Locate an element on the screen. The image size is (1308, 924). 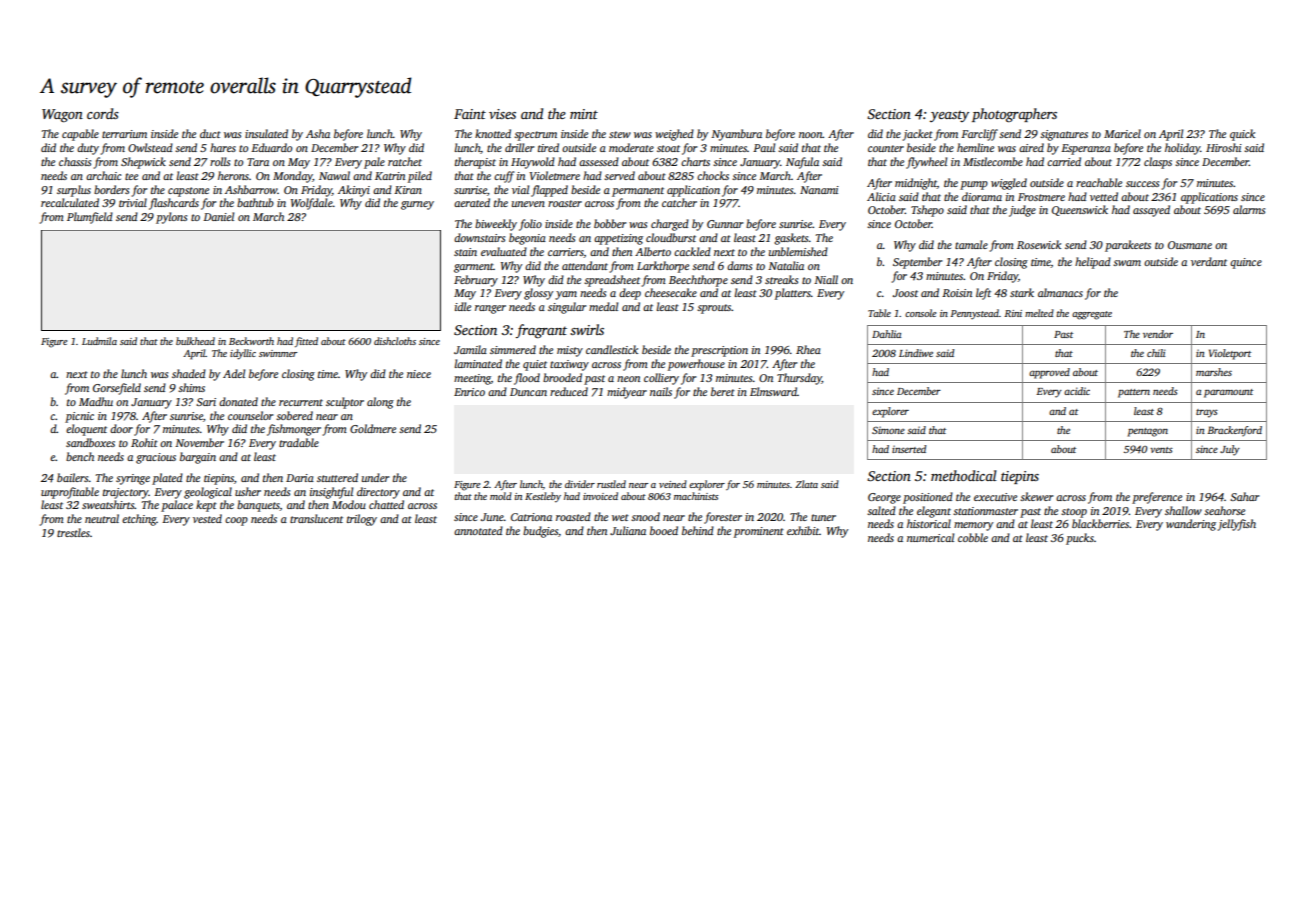
July is located at coordinates (1230, 450).
